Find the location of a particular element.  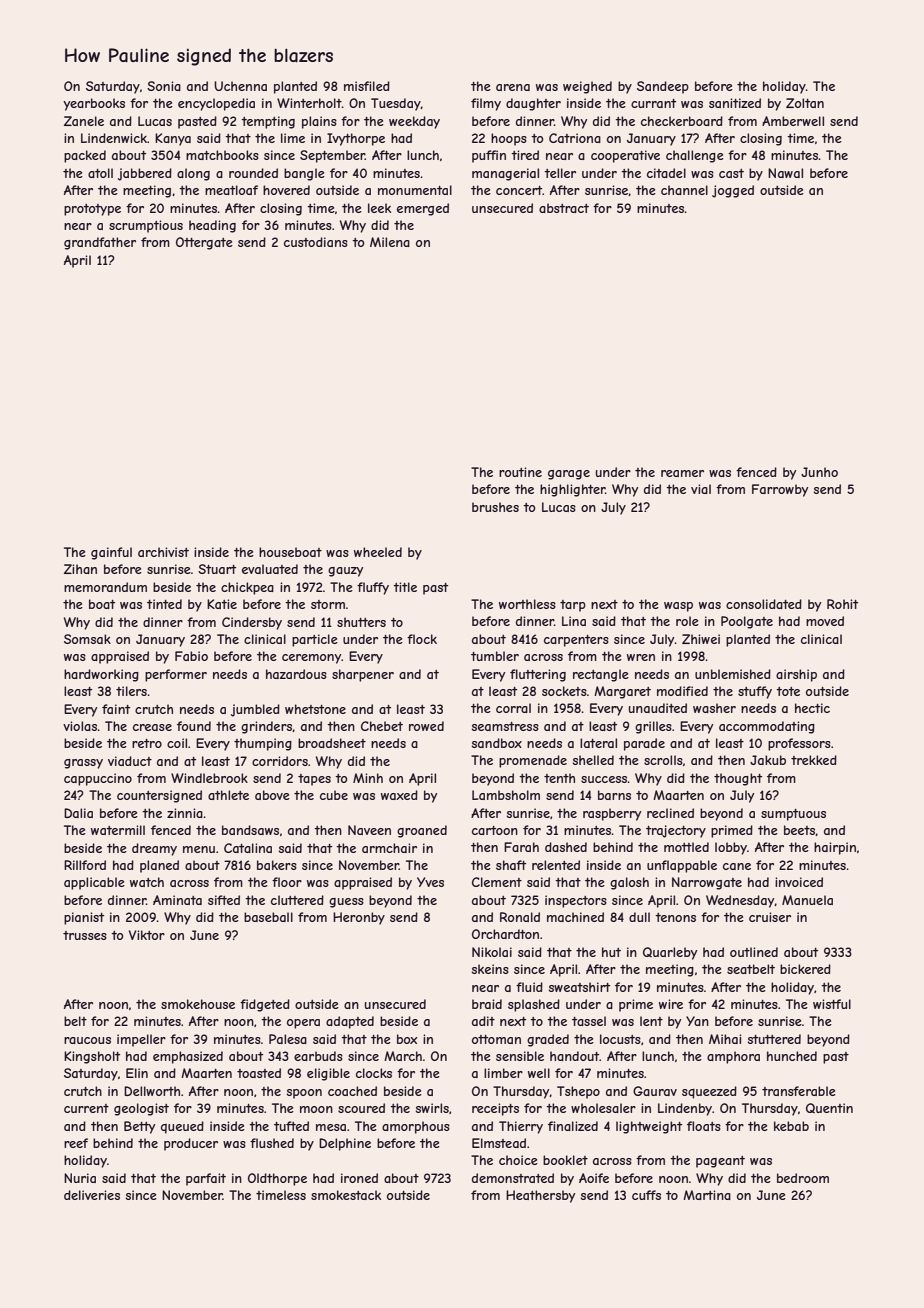

Martina is located at coordinates (707, 1195).
